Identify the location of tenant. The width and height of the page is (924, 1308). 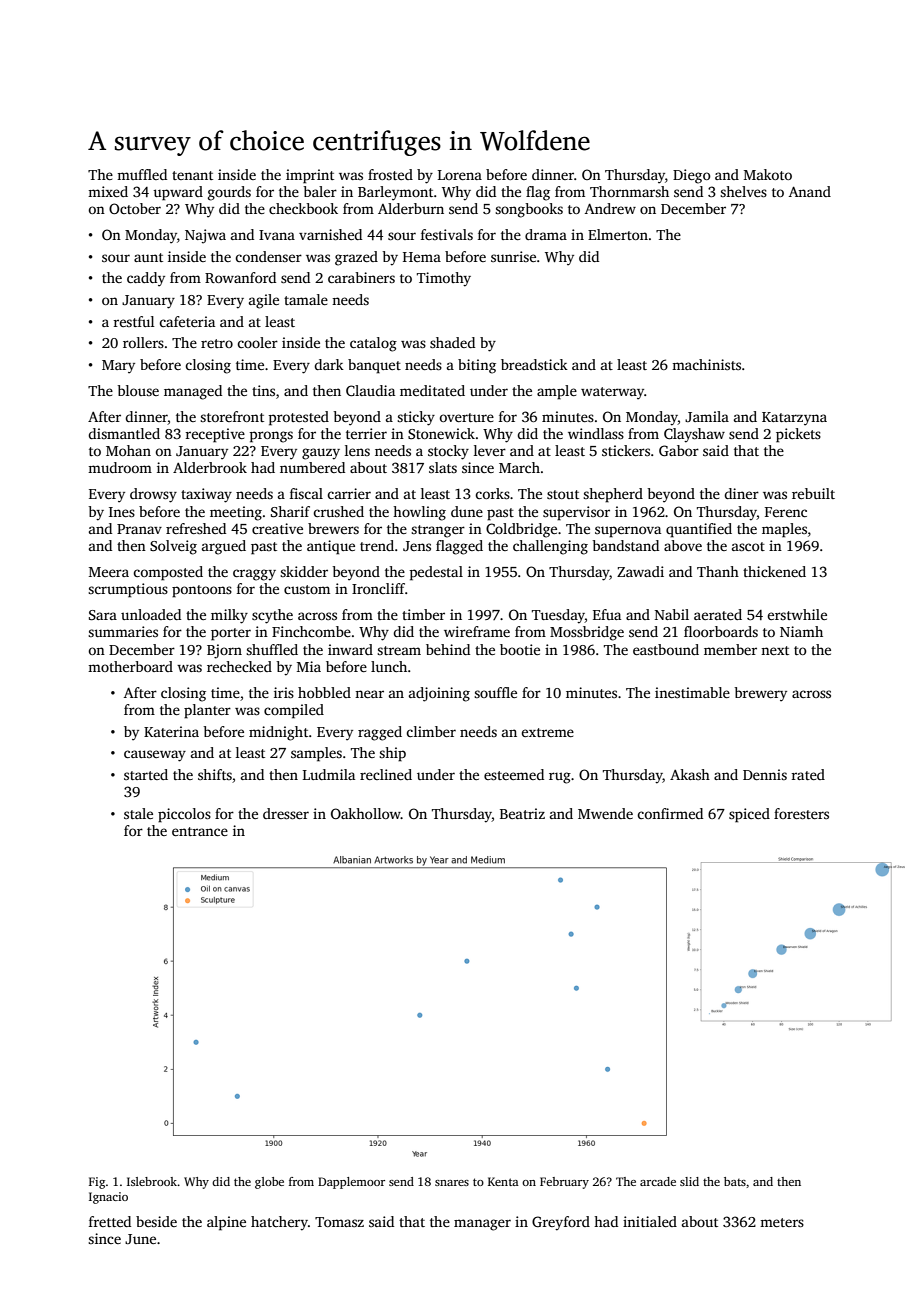
(192, 175).
